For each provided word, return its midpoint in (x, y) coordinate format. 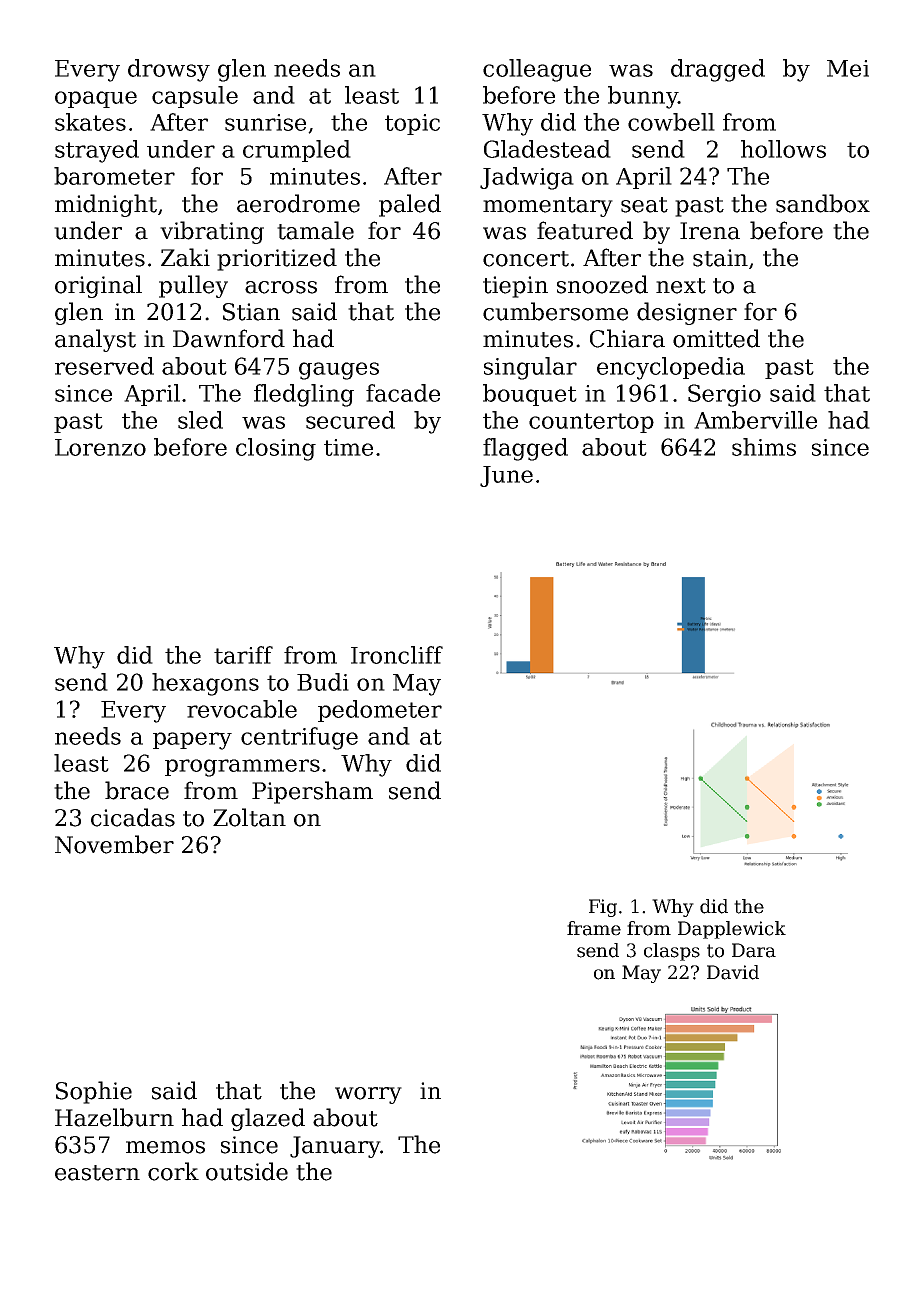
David (733, 972)
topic (412, 124)
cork (173, 1171)
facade (403, 393)
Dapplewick (732, 930)
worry (368, 1095)
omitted (716, 338)
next (681, 286)
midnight (106, 205)
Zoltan (249, 817)
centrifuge (299, 738)
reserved (104, 366)
